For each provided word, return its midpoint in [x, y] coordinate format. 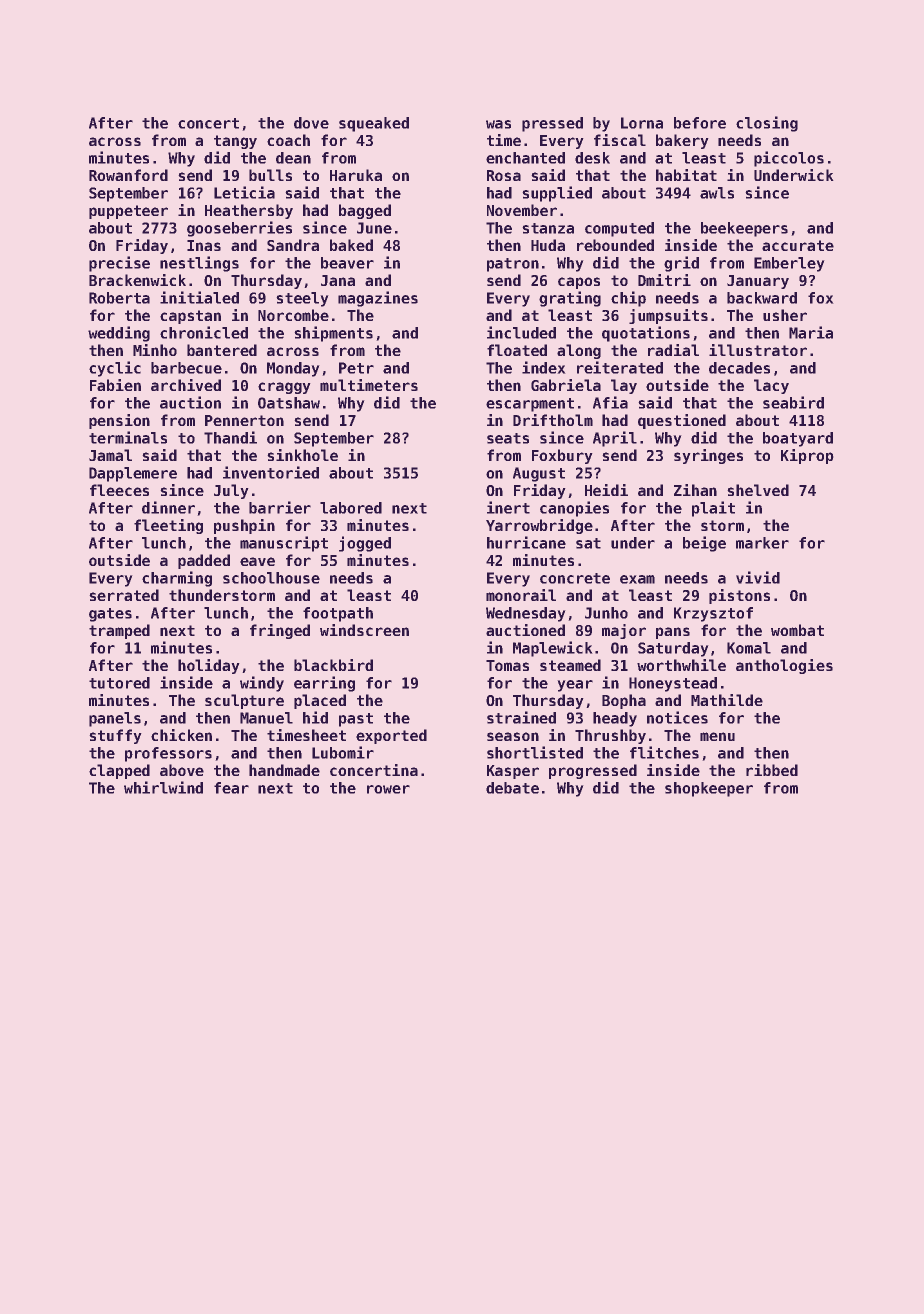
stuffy [115, 736]
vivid [758, 577]
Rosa [504, 175]
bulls [270, 175]
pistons [739, 596]
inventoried [271, 472]
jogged [365, 544]
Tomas [507, 665]
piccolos [789, 159]
